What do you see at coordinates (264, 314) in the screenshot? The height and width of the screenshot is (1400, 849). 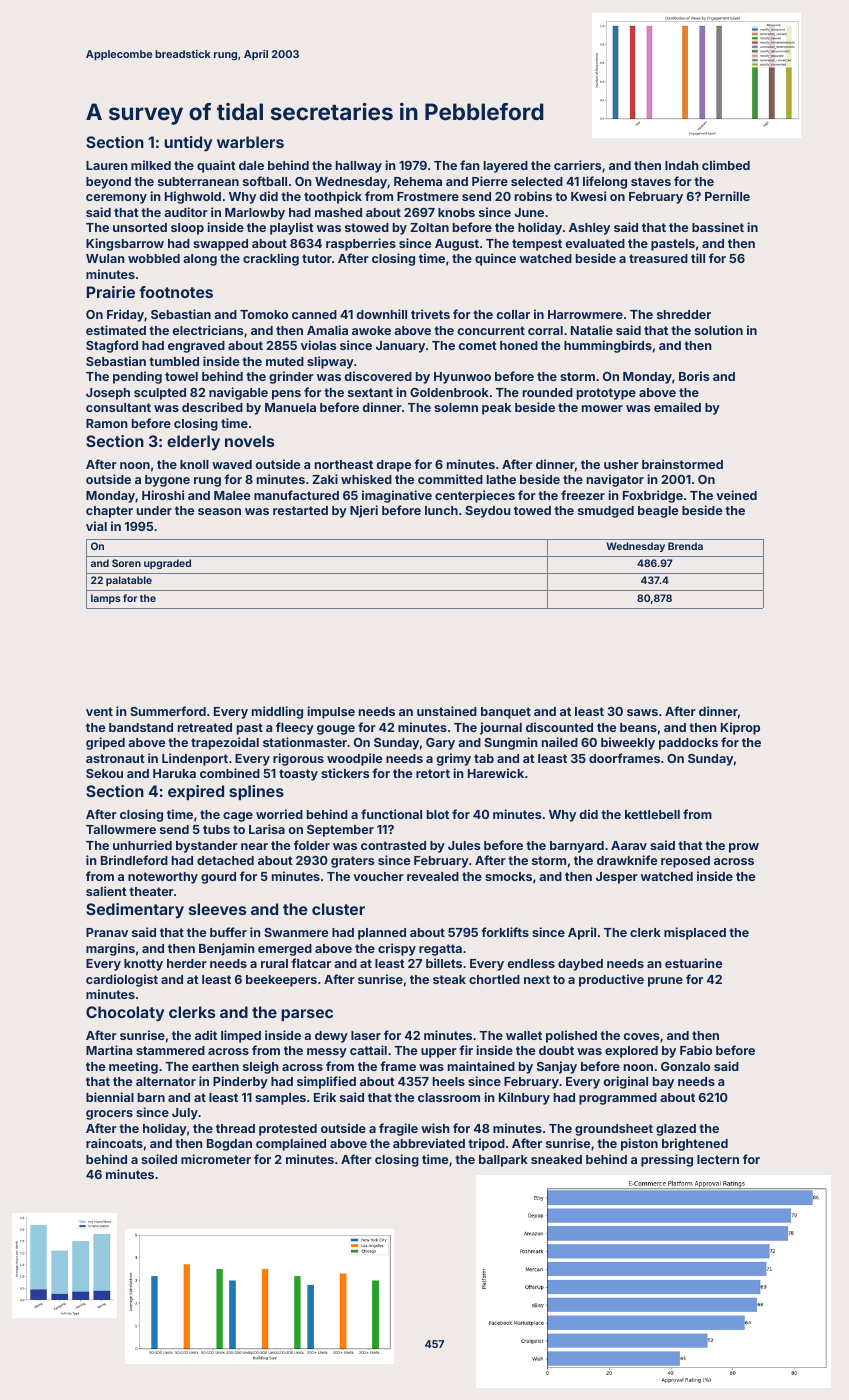 I see `Tomoko` at bounding box center [264, 314].
